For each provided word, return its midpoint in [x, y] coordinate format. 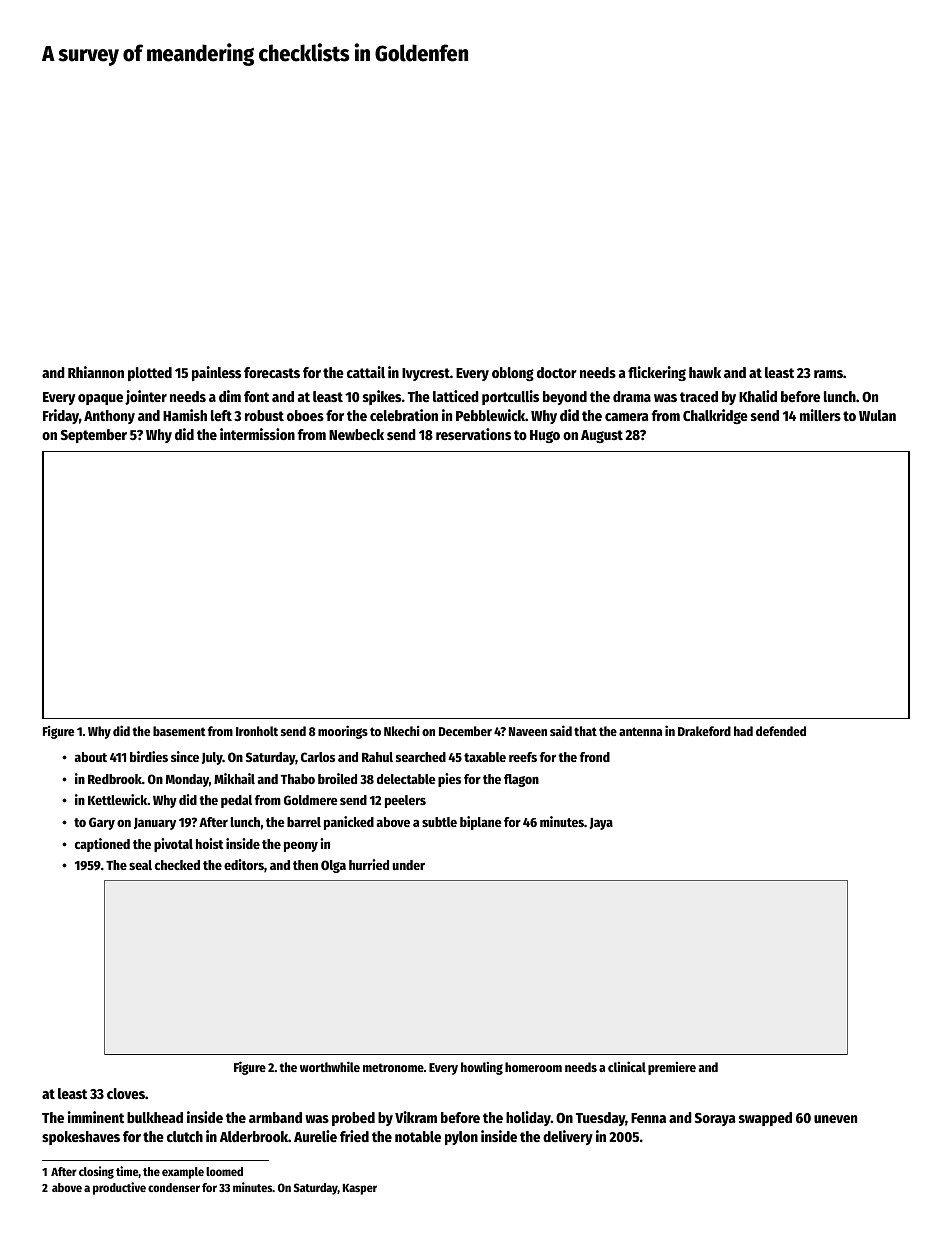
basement [179, 731]
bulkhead [155, 1117]
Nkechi [402, 730]
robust [264, 415]
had [743, 731]
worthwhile [330, 1066]
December [465, 731]
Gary [102, 823]
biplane [481, 823]
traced [699, 396]
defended [781, 731]
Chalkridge [715, 416]
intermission [257, 434]
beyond [565, 398]
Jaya [601, 824]
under [409, 865]
